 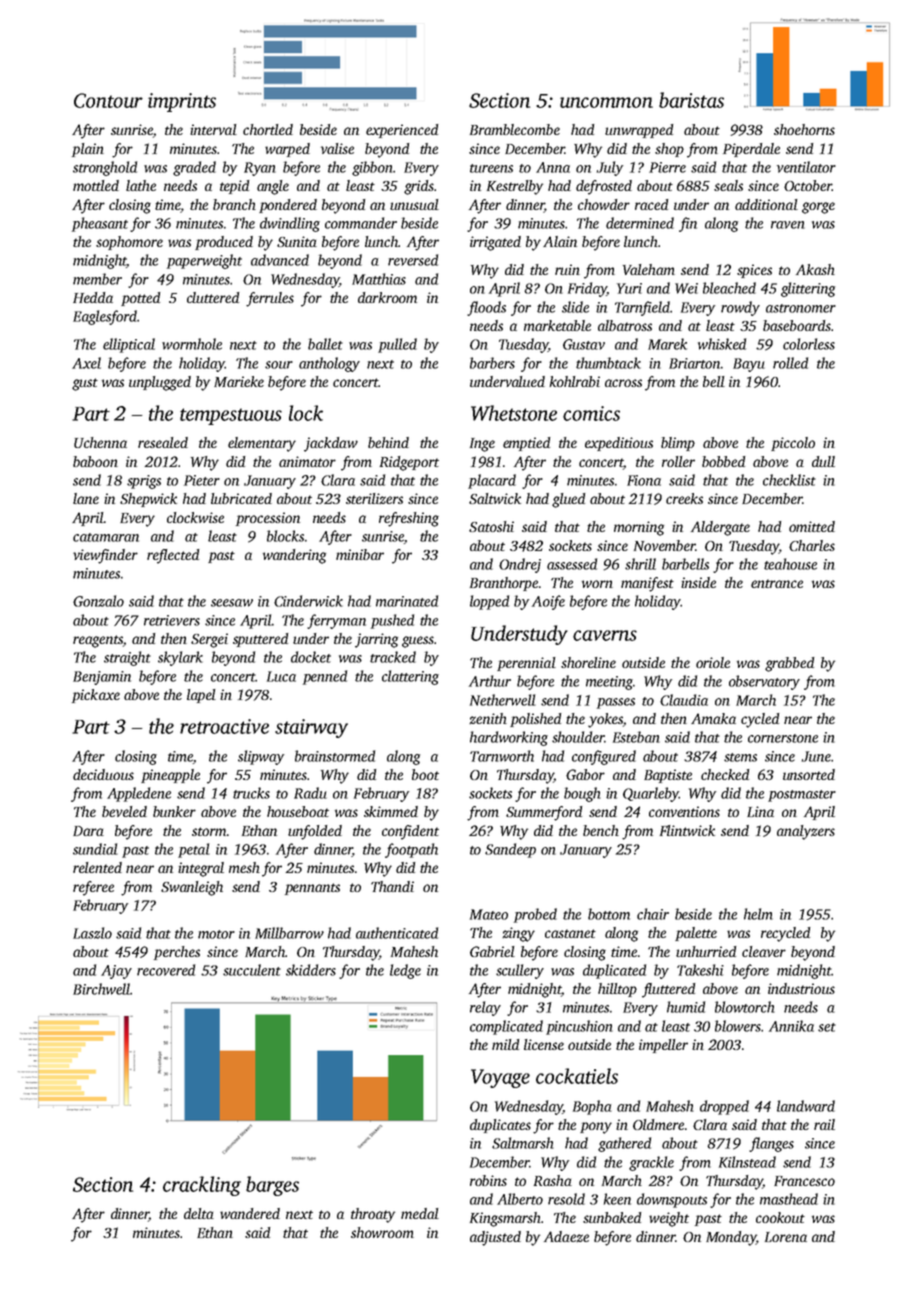 What do you see at coordinates (101, 989) in the screenshot?
I see `Birchwell` at bounding box center [101, 989].
